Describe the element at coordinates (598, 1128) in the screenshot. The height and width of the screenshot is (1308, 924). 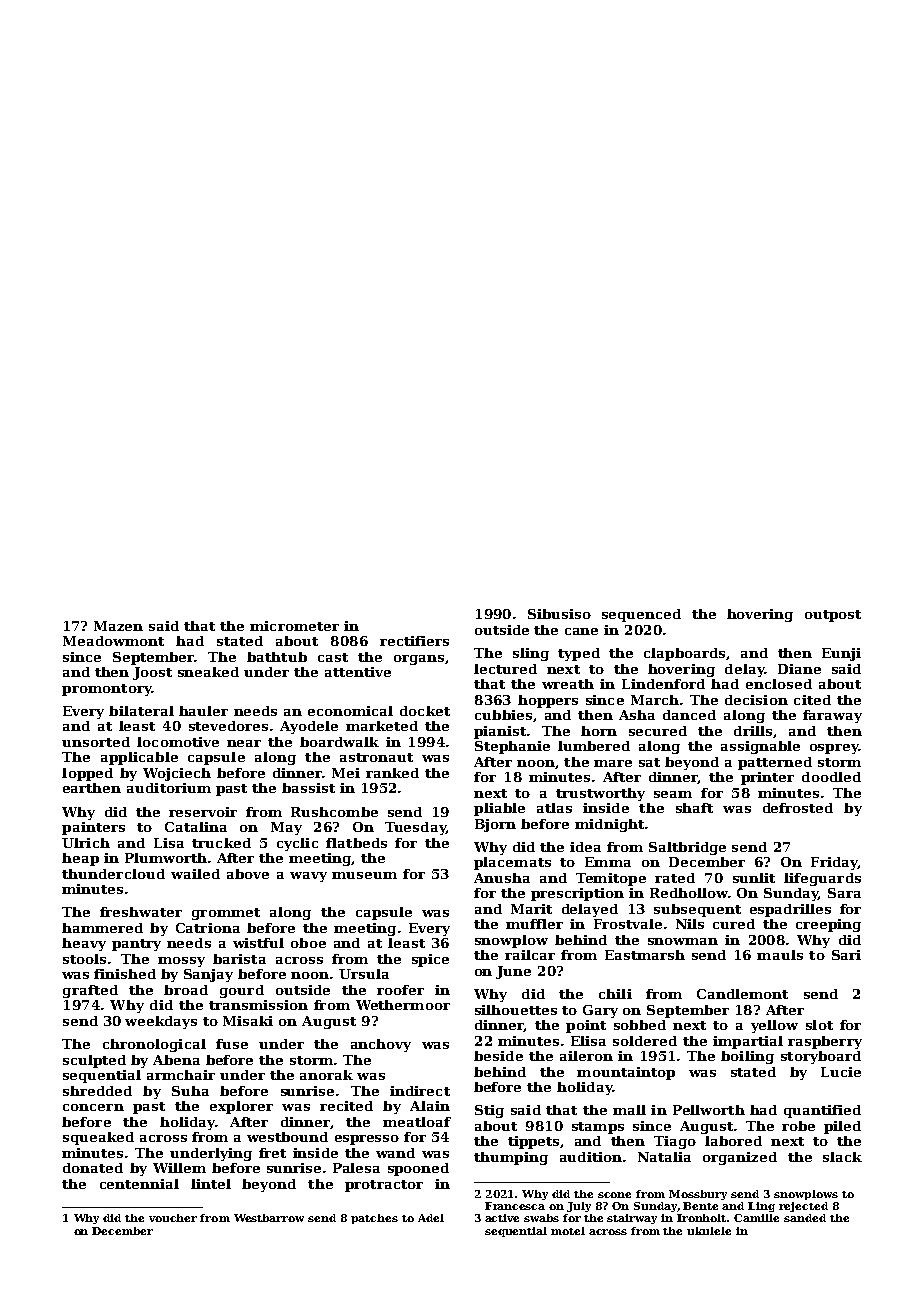
I see `stamps` at that location.
